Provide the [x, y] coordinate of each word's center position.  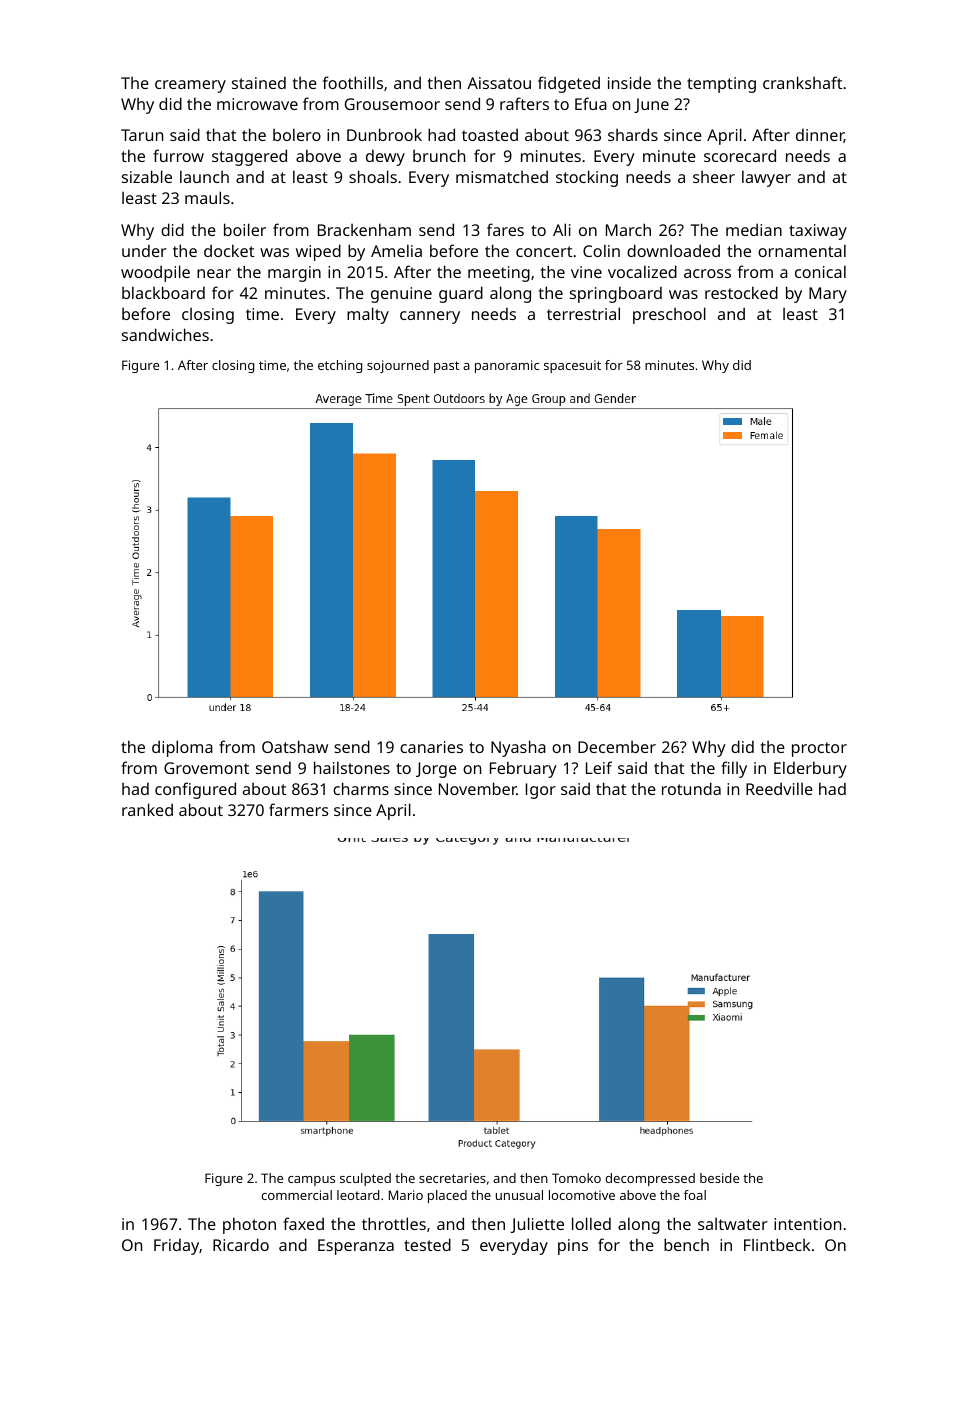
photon [249, 1225]
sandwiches [165, 334]
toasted [490, 134]
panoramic [507, 366]
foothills [353, 82]
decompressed [650, 1179]
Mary [828, 295]
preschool [669, 315]
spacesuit [572, 366]
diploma [182, 748]
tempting [721, 85]
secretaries [452, 1178]
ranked [147, 809]
